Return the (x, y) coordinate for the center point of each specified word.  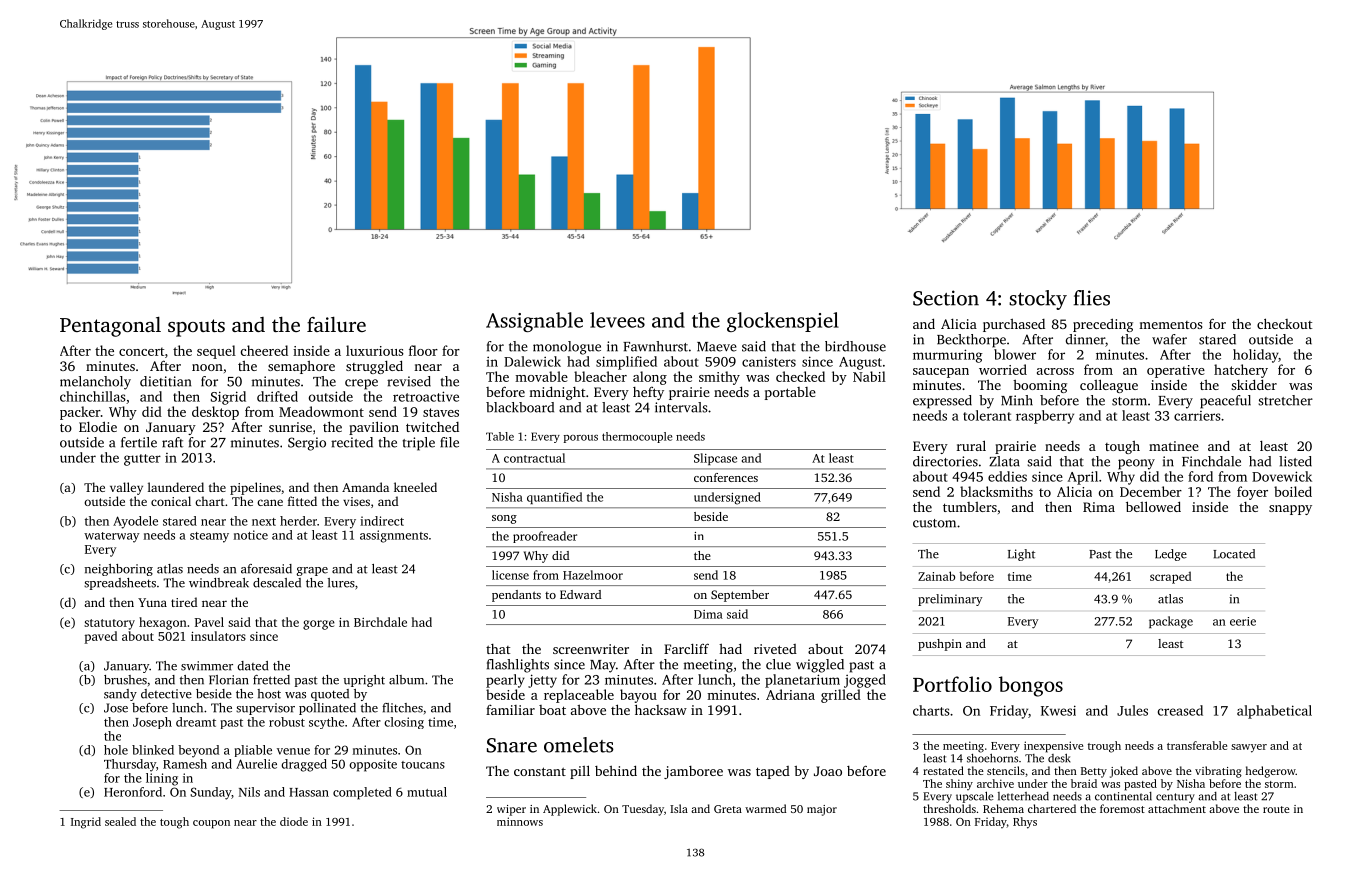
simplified (626, 363)
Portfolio (952, 684)
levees (617, 320)
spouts (196, 328)
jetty (542, 681)
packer (80, 413)
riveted (775, 649)
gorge (319, 625)
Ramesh (185, 764)
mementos (1170, 325)
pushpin (940, 645)
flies (1092, 298)
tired (184, 602)
